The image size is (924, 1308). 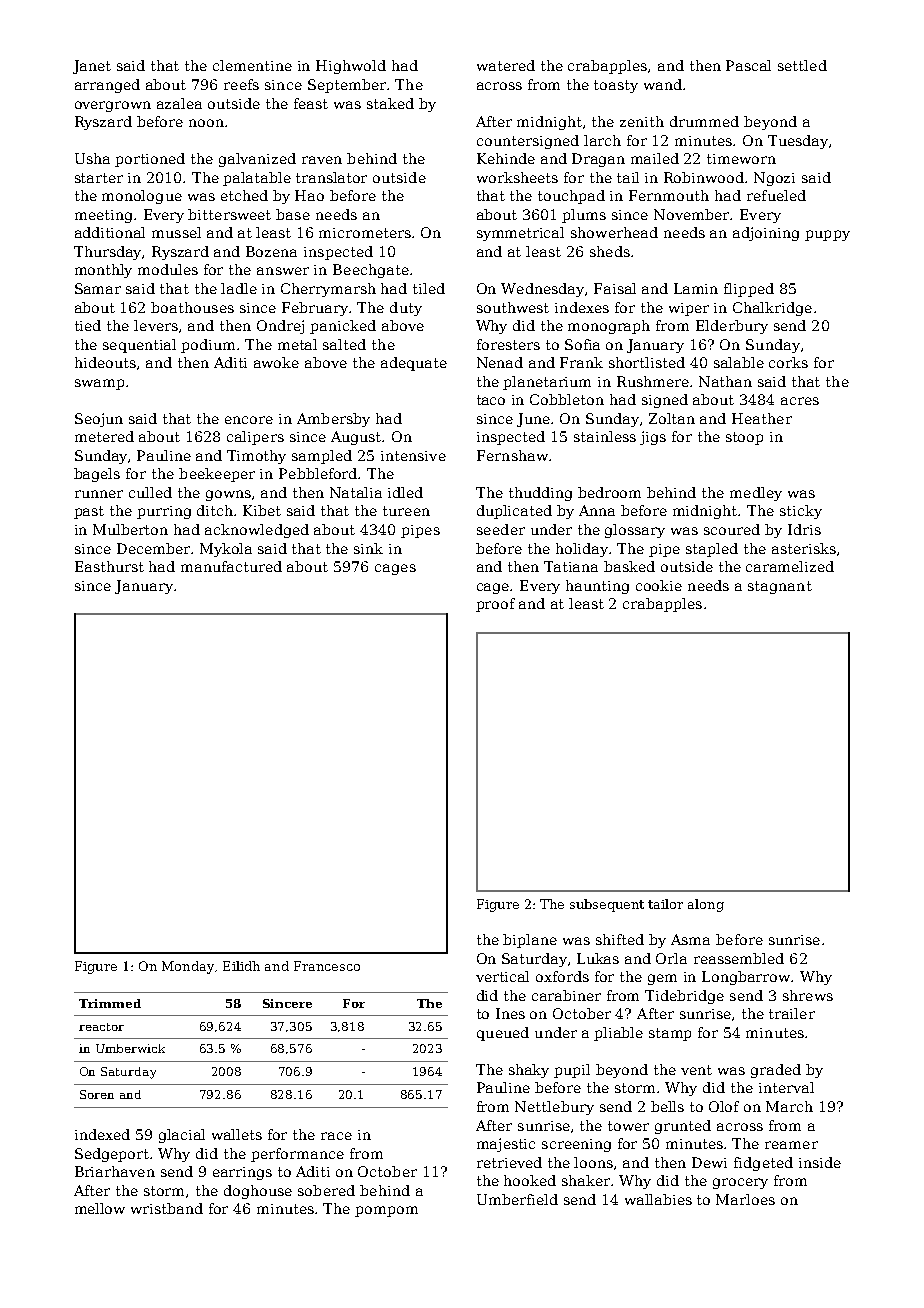 I want to click on Chalkridge, so click(x=772, y=309).
